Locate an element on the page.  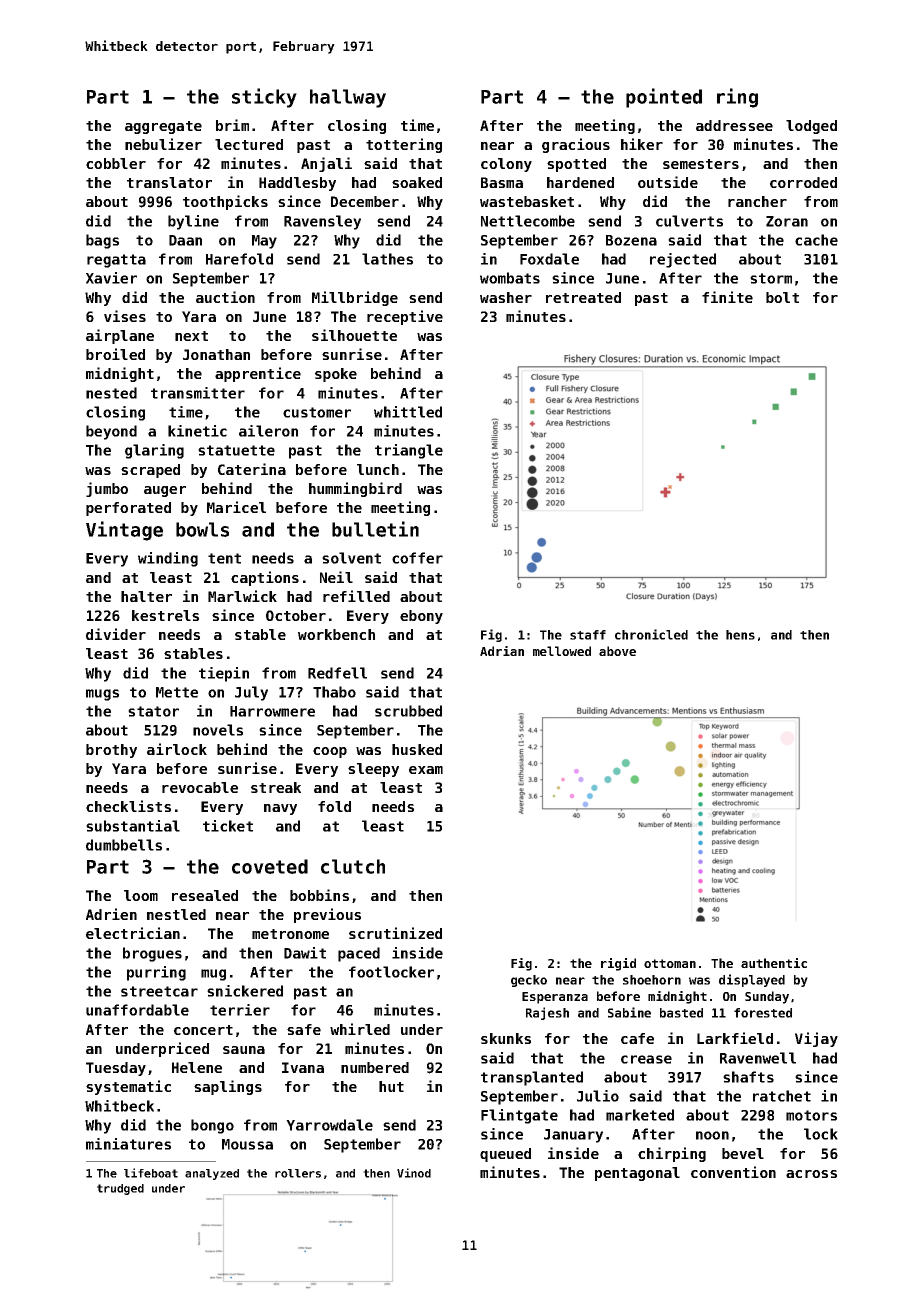
queued is located at coordinates (505, 1155).
